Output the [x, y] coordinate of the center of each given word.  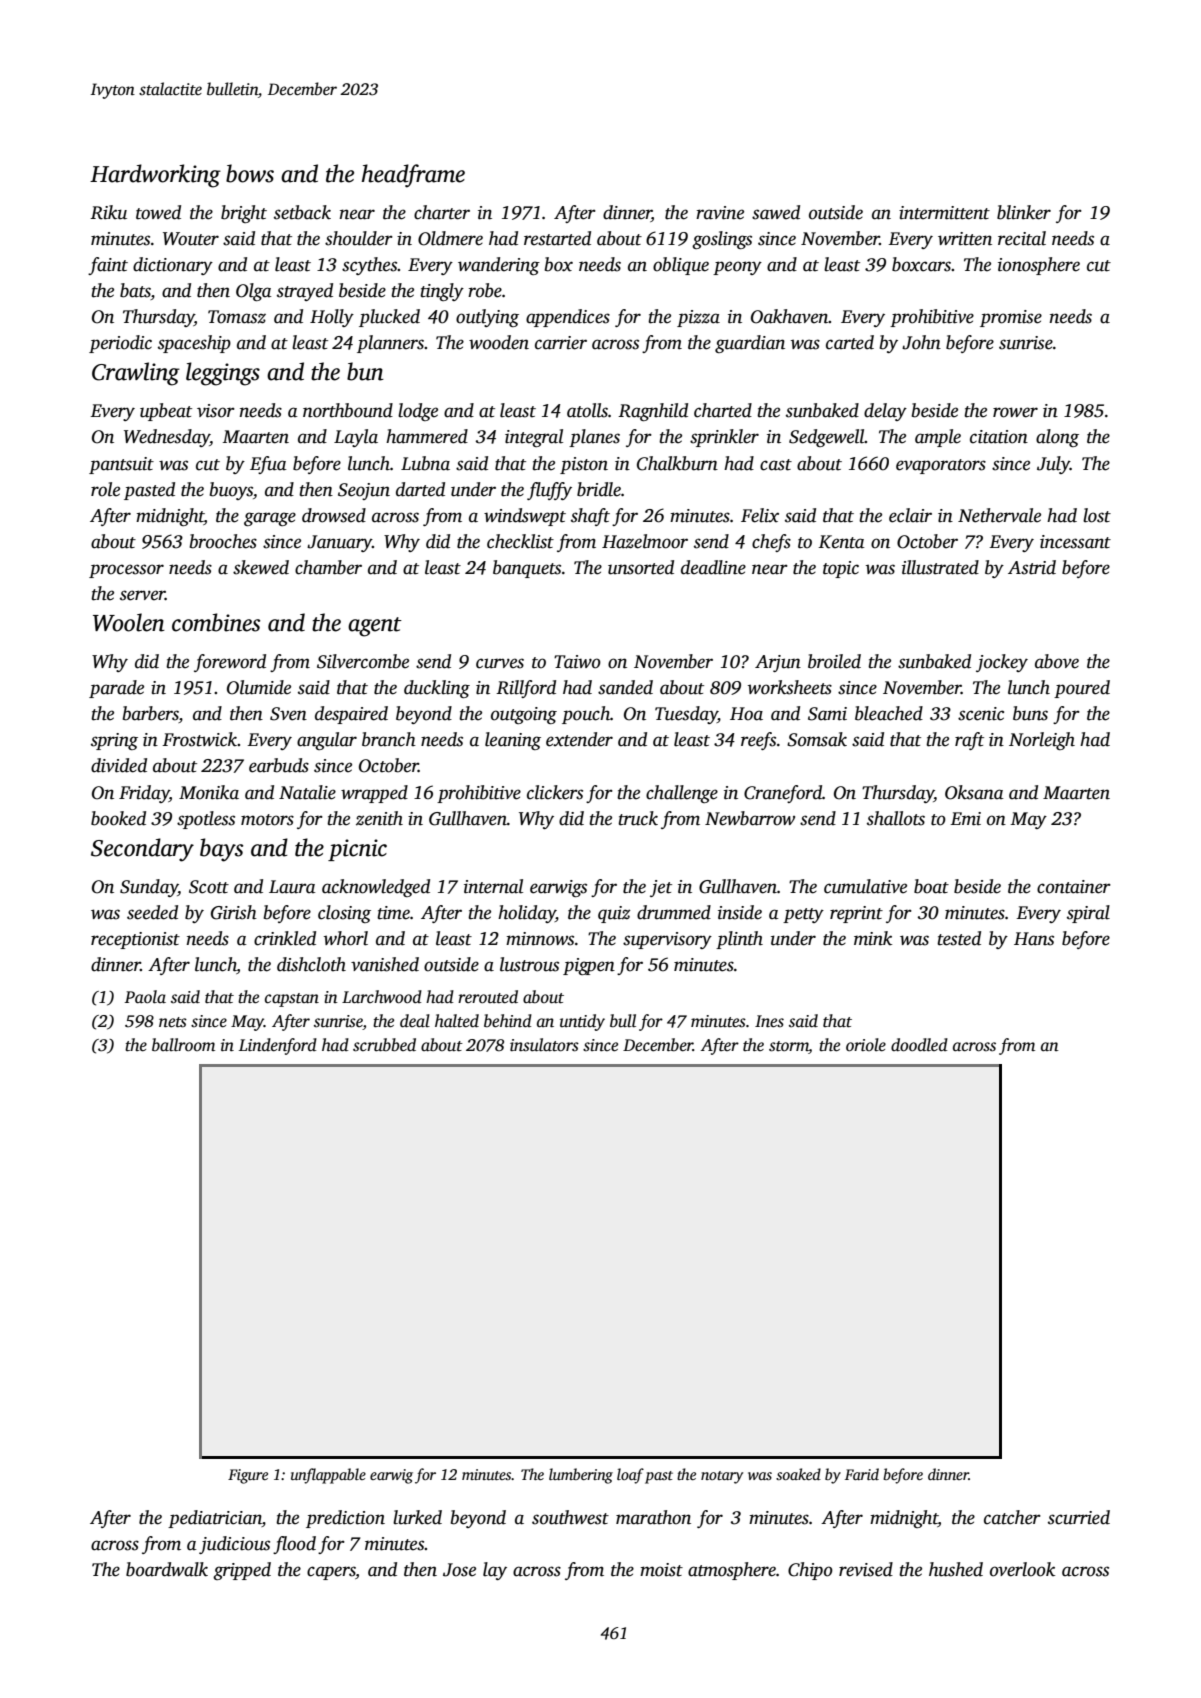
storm [789, 1047]
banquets [527, 569]
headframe [413, 176]
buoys [231, 491]
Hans [1034, 939]
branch [389, 739]
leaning [513, 741]
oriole [866, 1045]
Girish [234, 912]
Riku [108, 212]
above [1057, 661]
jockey [1002, 663]
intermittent [944, 213]
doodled [919, 1045]
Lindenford [278, 1046]
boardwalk [167, 1569]
